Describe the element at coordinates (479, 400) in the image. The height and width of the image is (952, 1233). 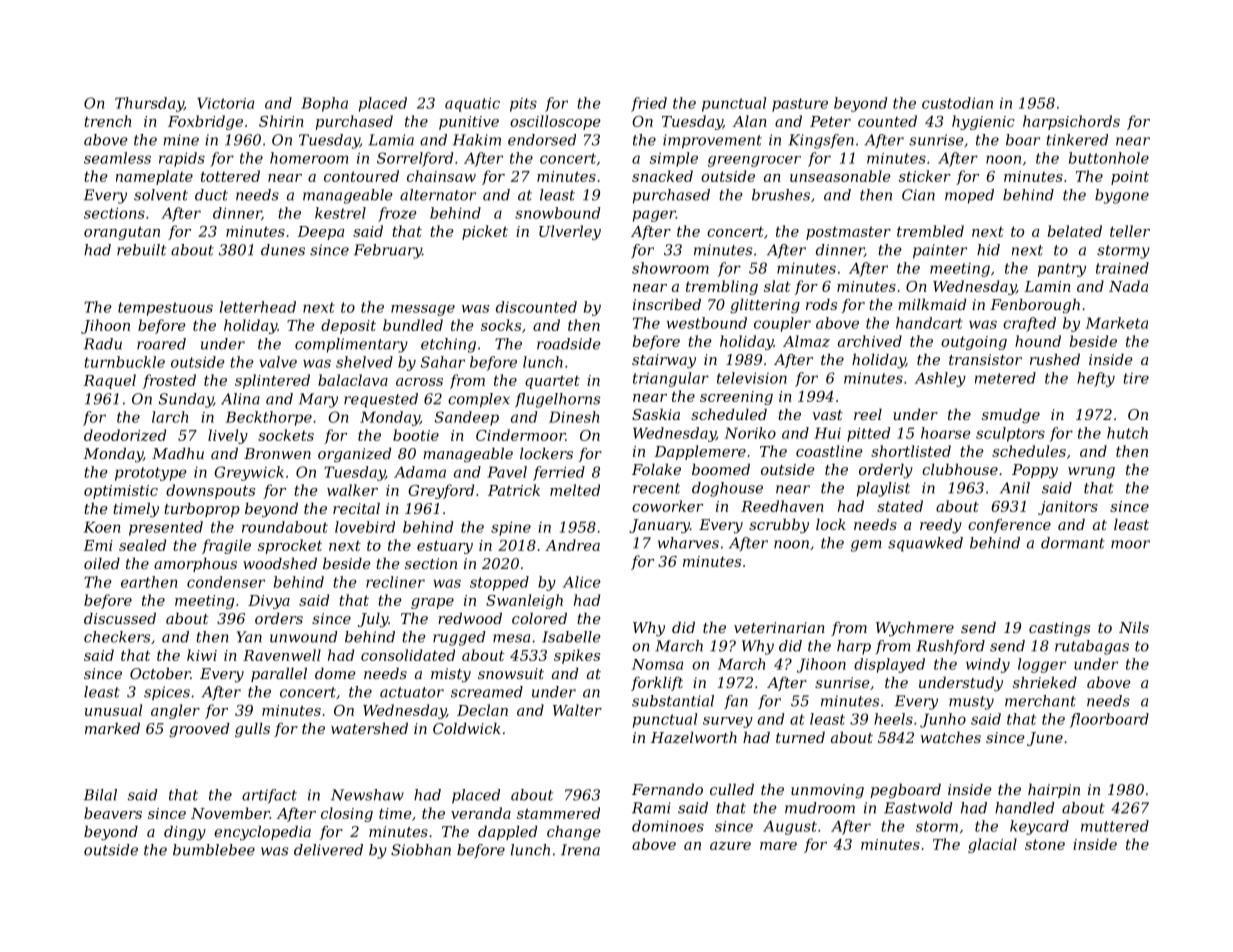
I see `complex` at that location.
